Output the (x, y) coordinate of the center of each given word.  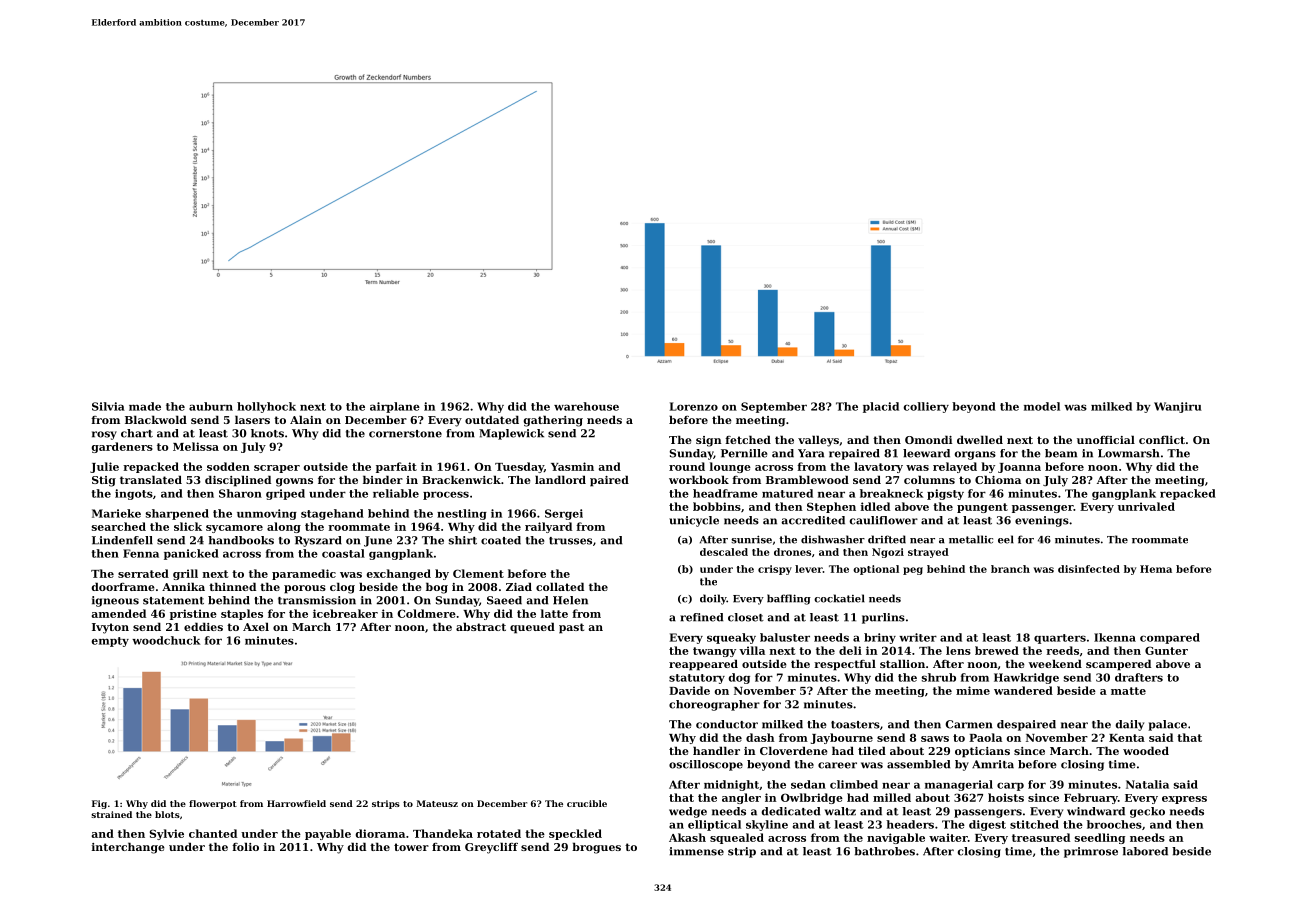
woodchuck (166, 640)
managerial (959, 785)
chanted (213, 833)
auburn (211, 406)
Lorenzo (694, 406)
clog (342, 588)
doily (713, 599)
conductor (727, 724)
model (1042, 406)
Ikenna (1115, 637)
